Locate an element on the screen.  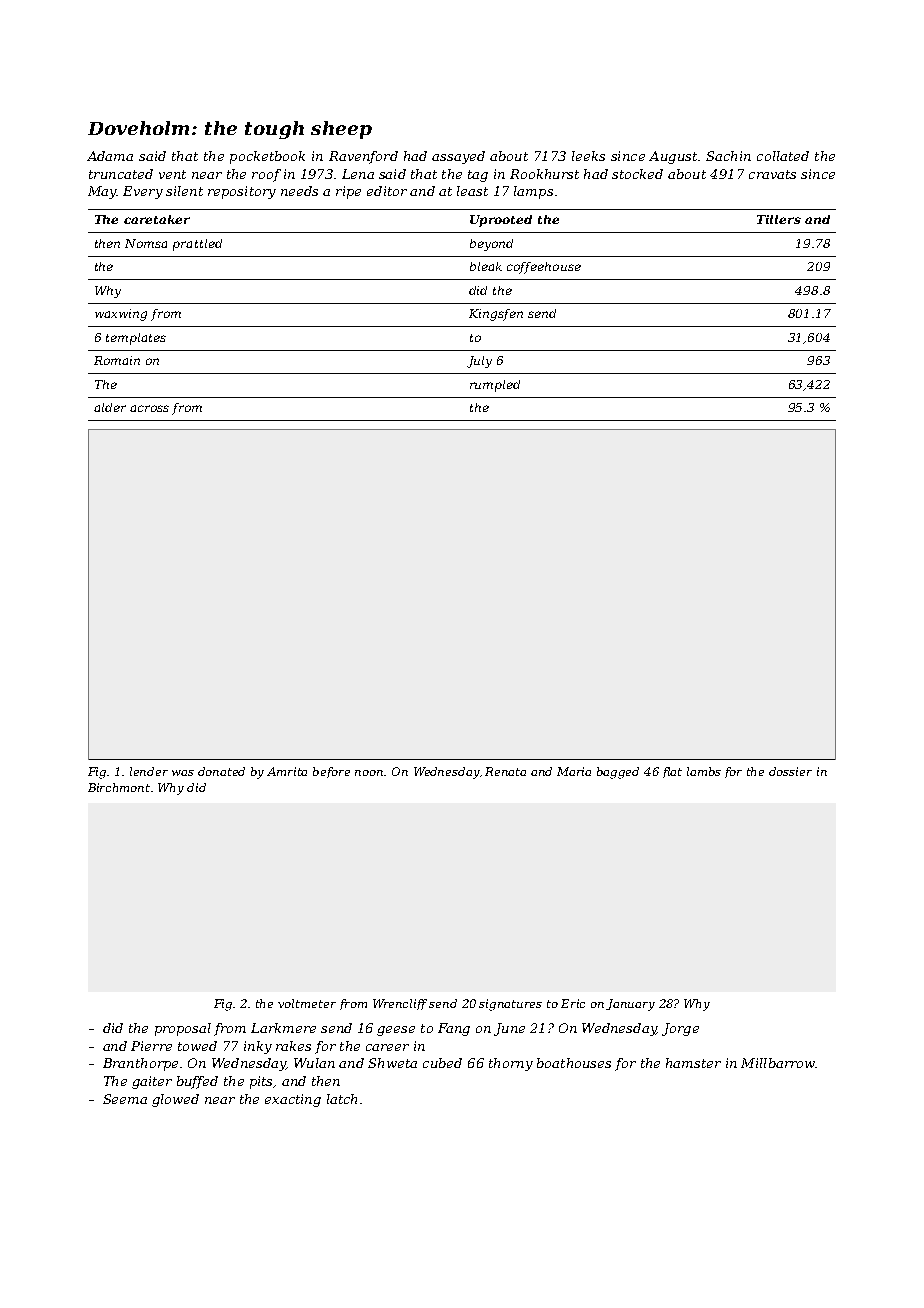
July is located at coordinates (479, 362).
